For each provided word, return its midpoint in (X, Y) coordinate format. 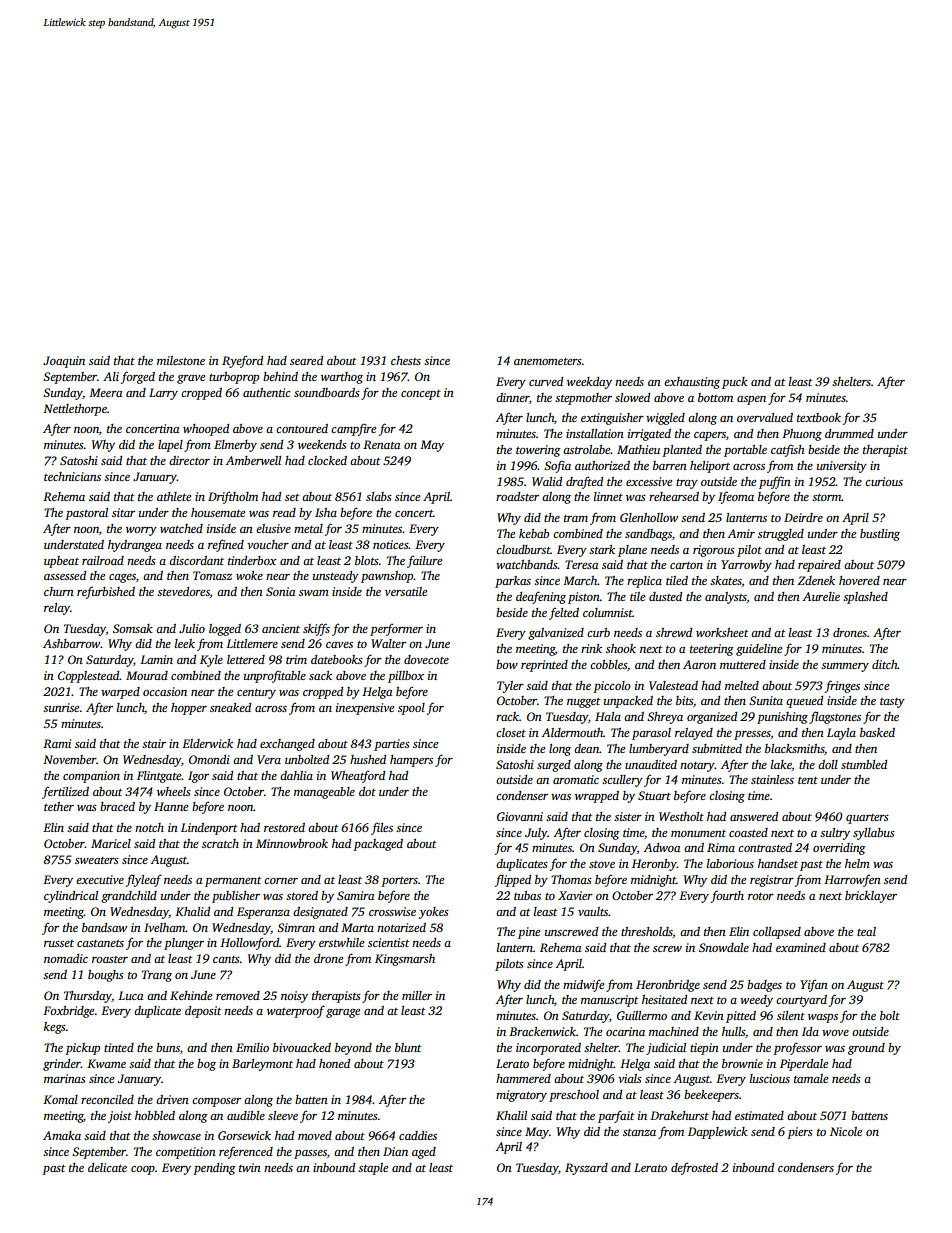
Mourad (147, 675)
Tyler (510, 687)
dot (367, 791)
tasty (892, 703)
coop (143, 1170)
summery (845, 667)
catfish (788, 450)
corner (281, 881)
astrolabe (587, 449)
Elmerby (235, 446)
